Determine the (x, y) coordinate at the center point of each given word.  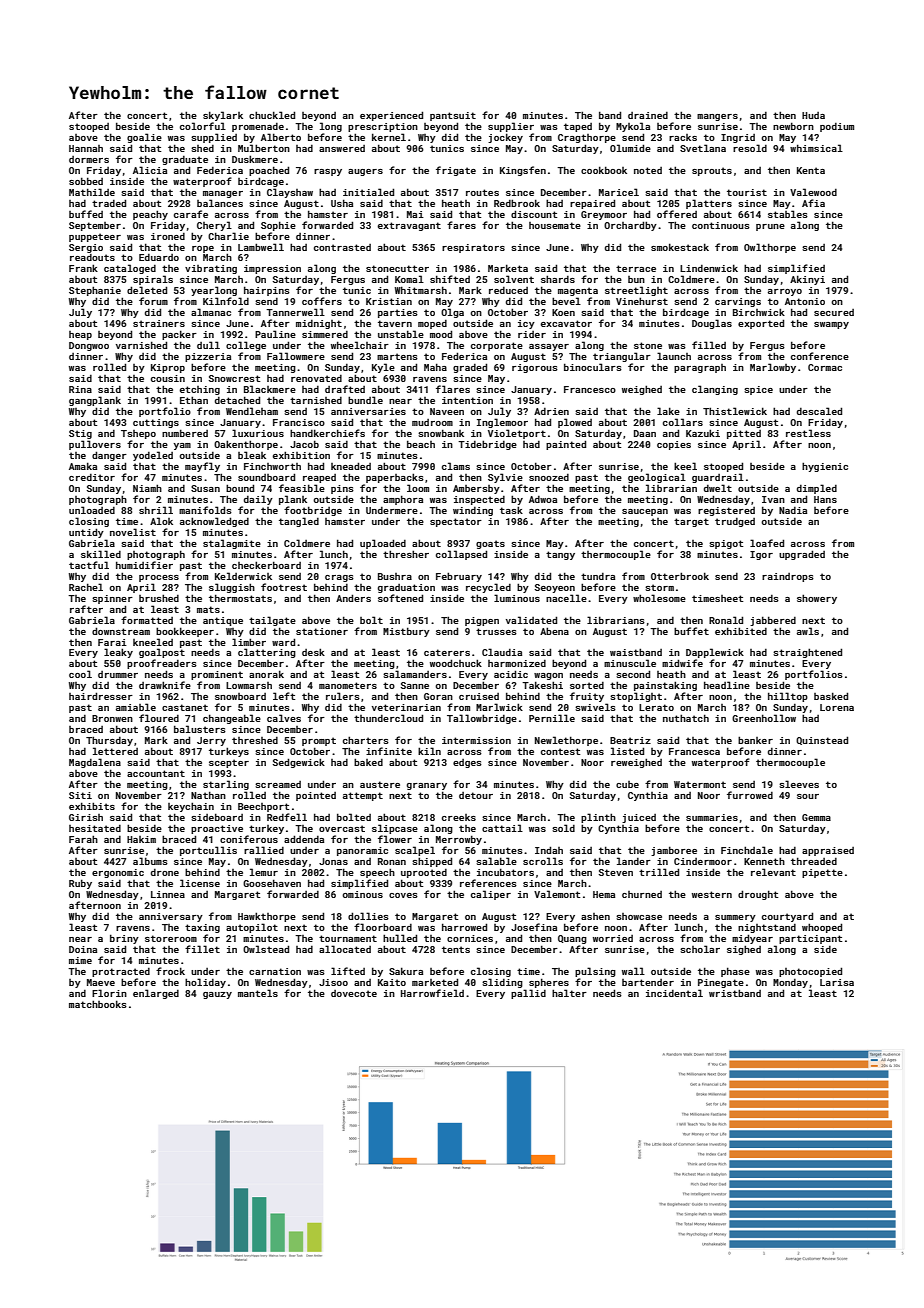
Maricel (619, 192)
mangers (717, 117)
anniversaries (368, 411)
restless (808, 433)
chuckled (272, 115)
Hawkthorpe (267, 917)
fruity (587, 697)
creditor (92, 477)
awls (808, 631)
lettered (115, 751)
